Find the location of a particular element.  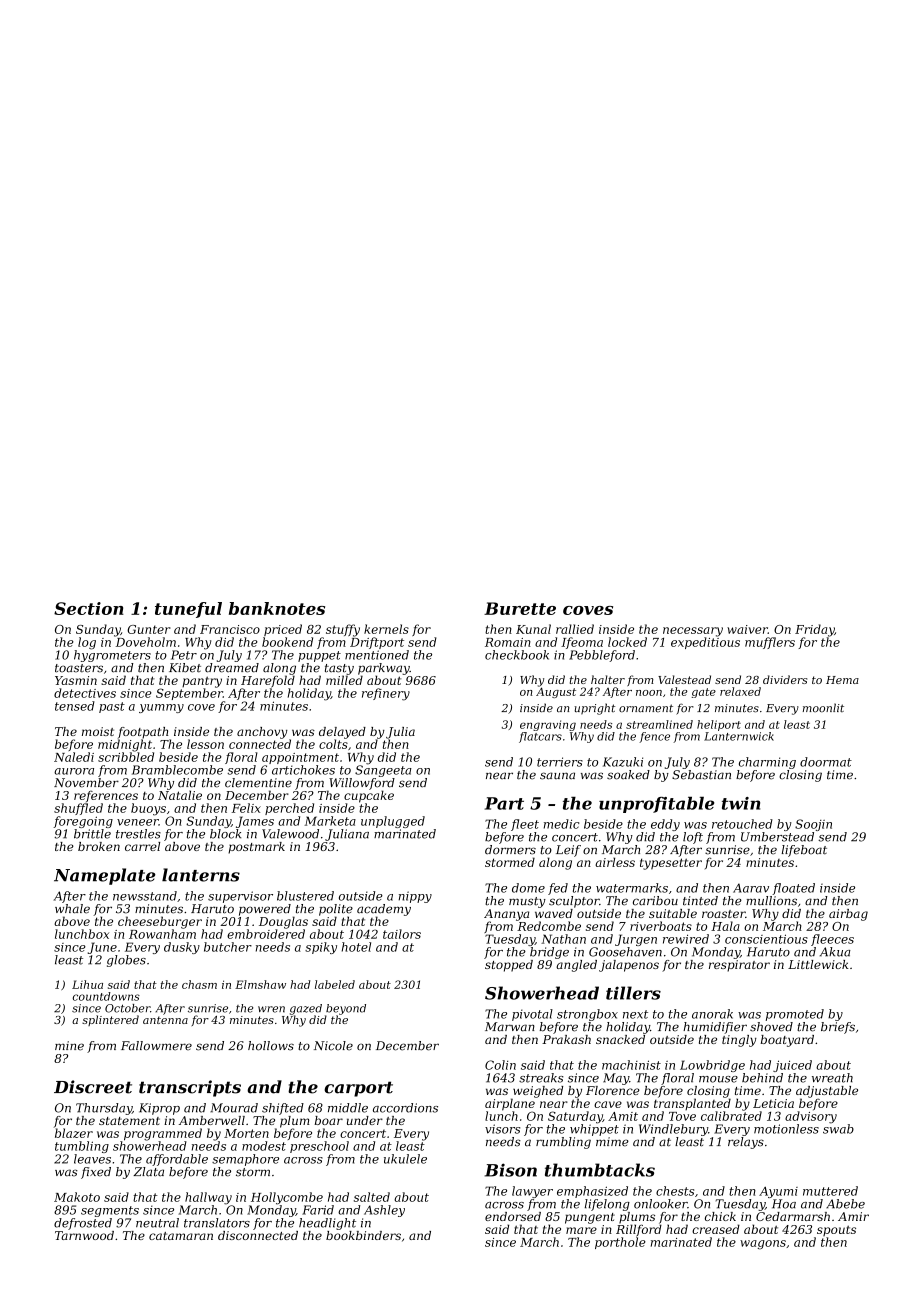

banknotes is located at coordinates (277, 608).
